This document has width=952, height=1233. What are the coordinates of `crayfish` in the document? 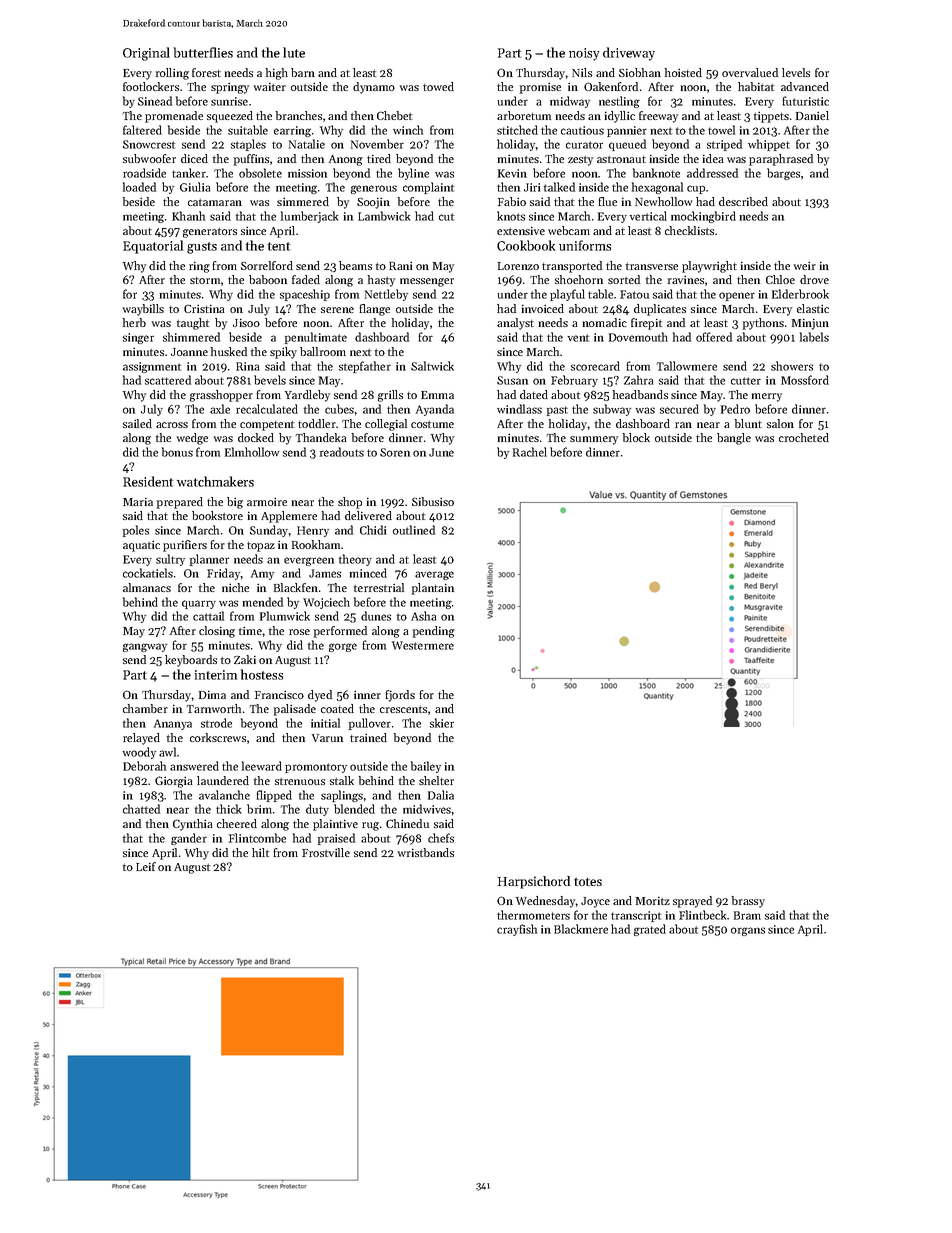 It's located at (517, 930).
